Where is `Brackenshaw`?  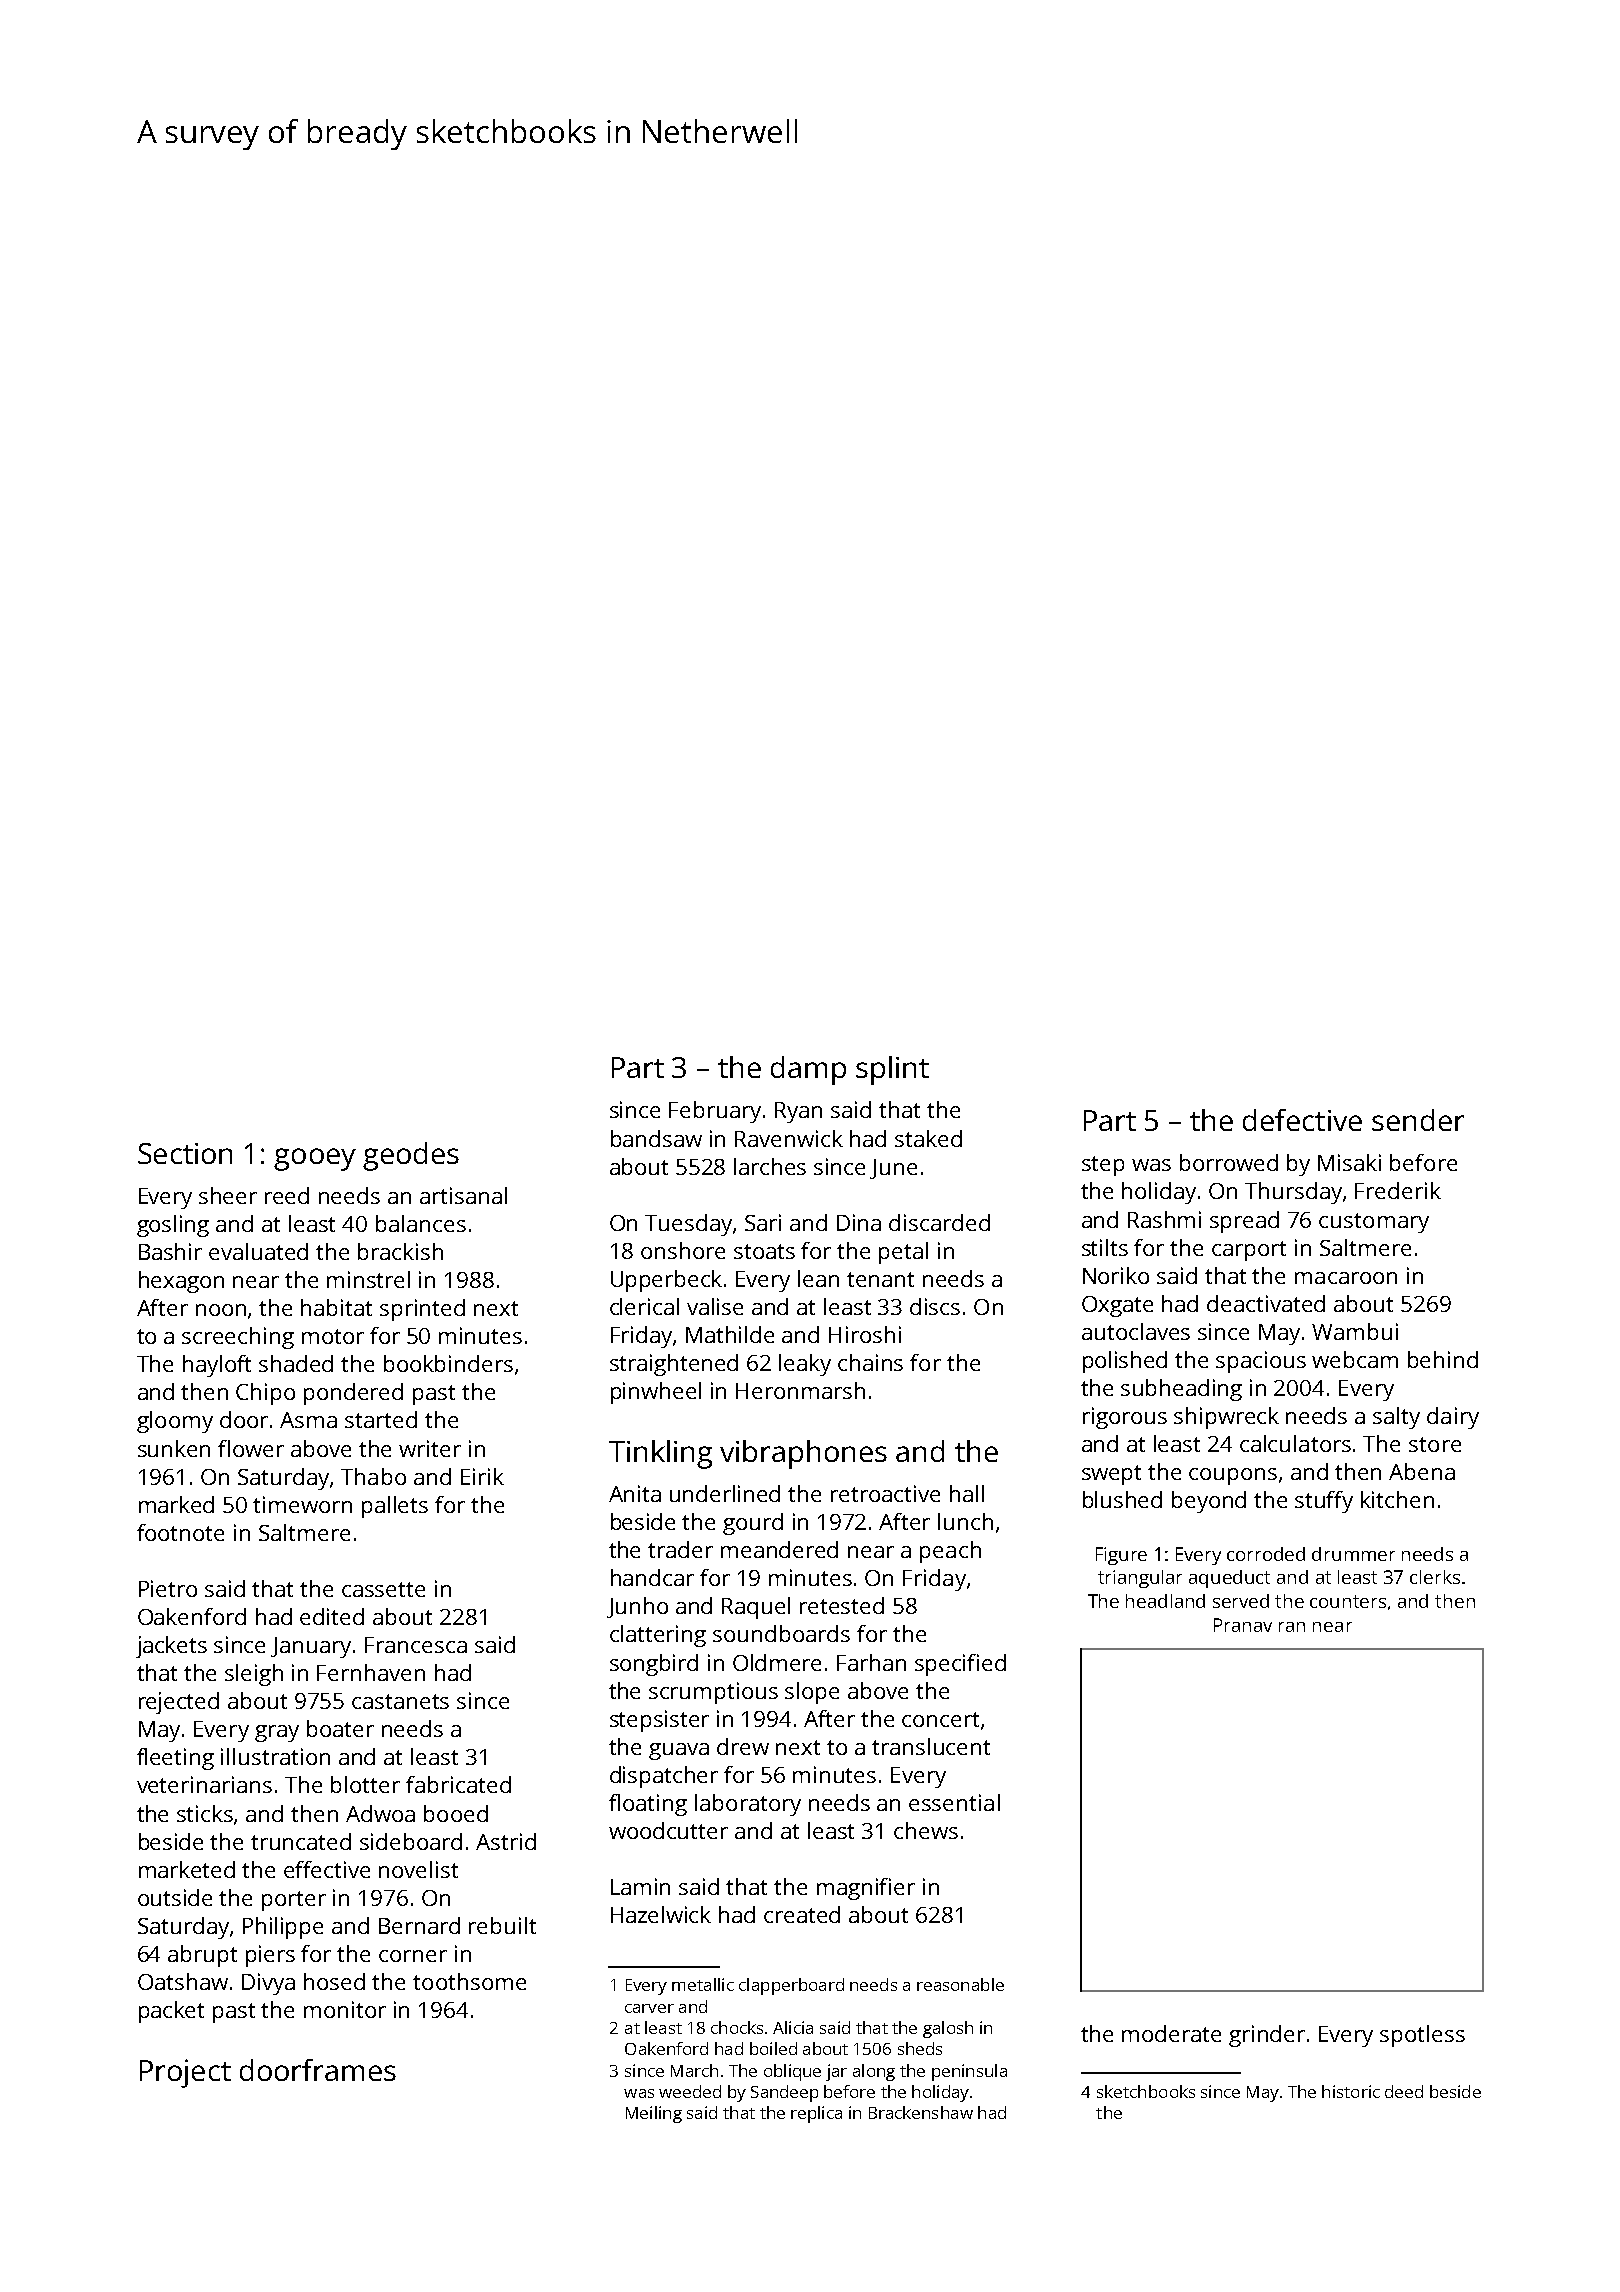 Brackenshaw is located at coordinates (921, 2112).
